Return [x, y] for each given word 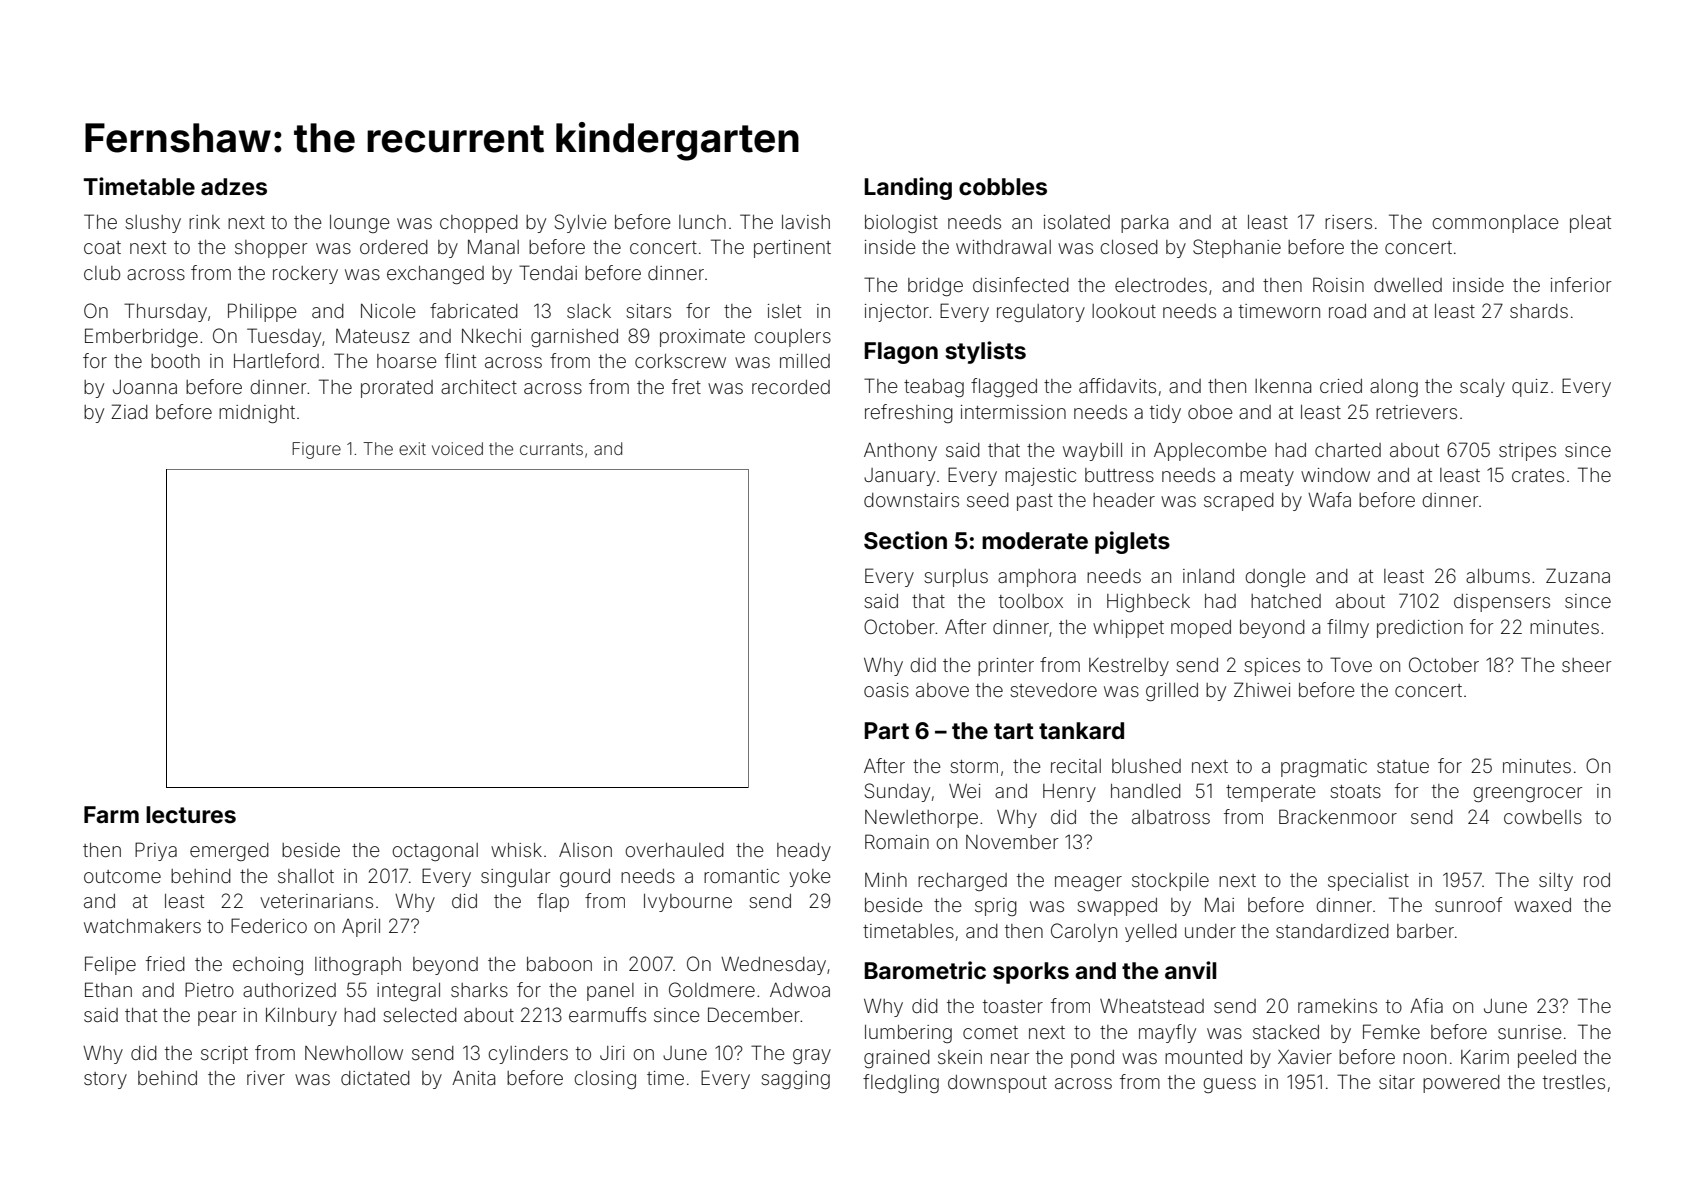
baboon [559, 964]
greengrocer [1527, 794]
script [224, 1055]
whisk [516, 850]
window [1335, 475]
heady [804, 852]
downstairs [911, 500]
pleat [1590, 224]
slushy [153, 224]
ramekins [1337, 1006]
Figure [316, 450]
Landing [908, 188]
